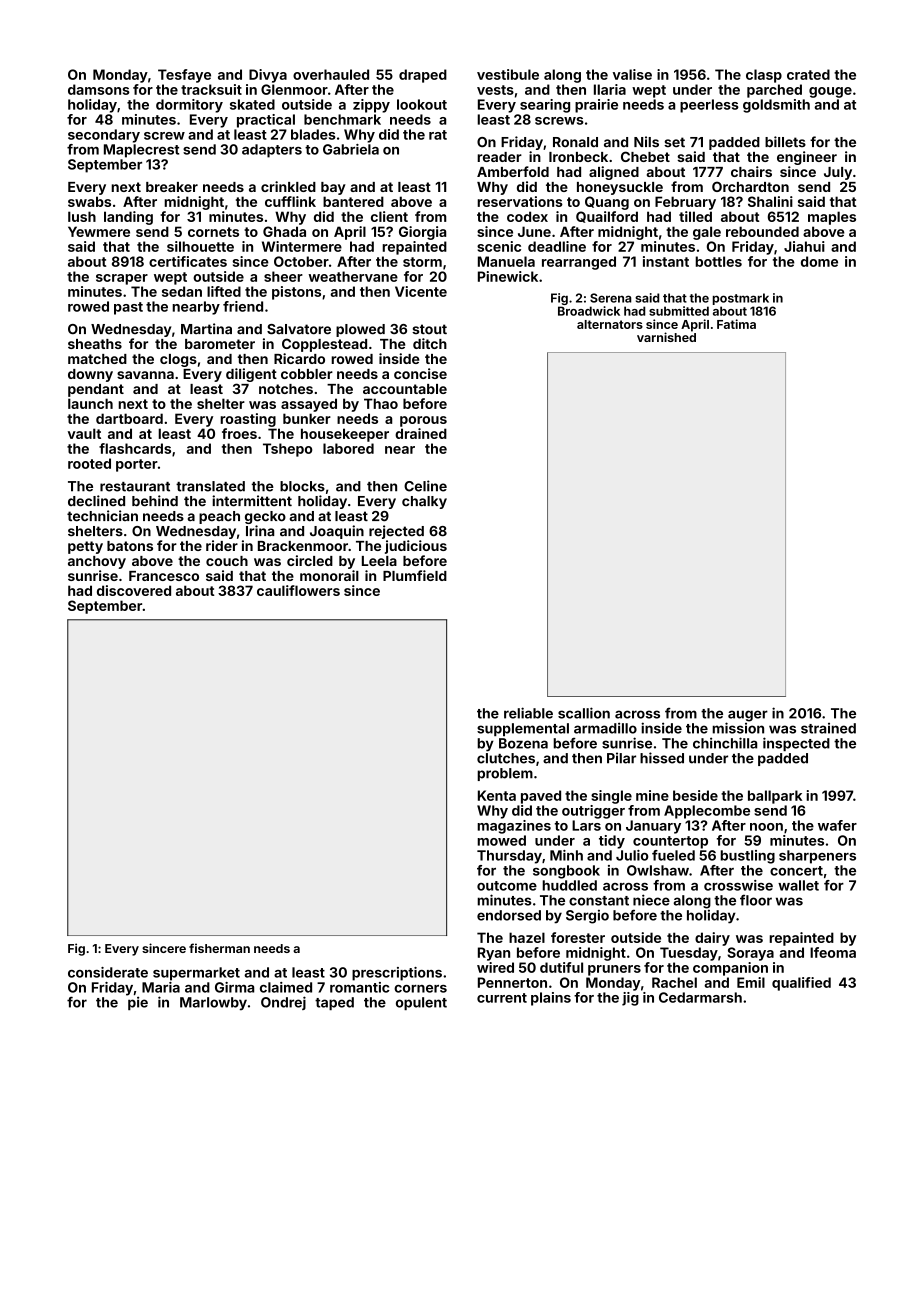  Describe the element at coordinates (607, 217) in the page. I see `Quailford` at that location.
